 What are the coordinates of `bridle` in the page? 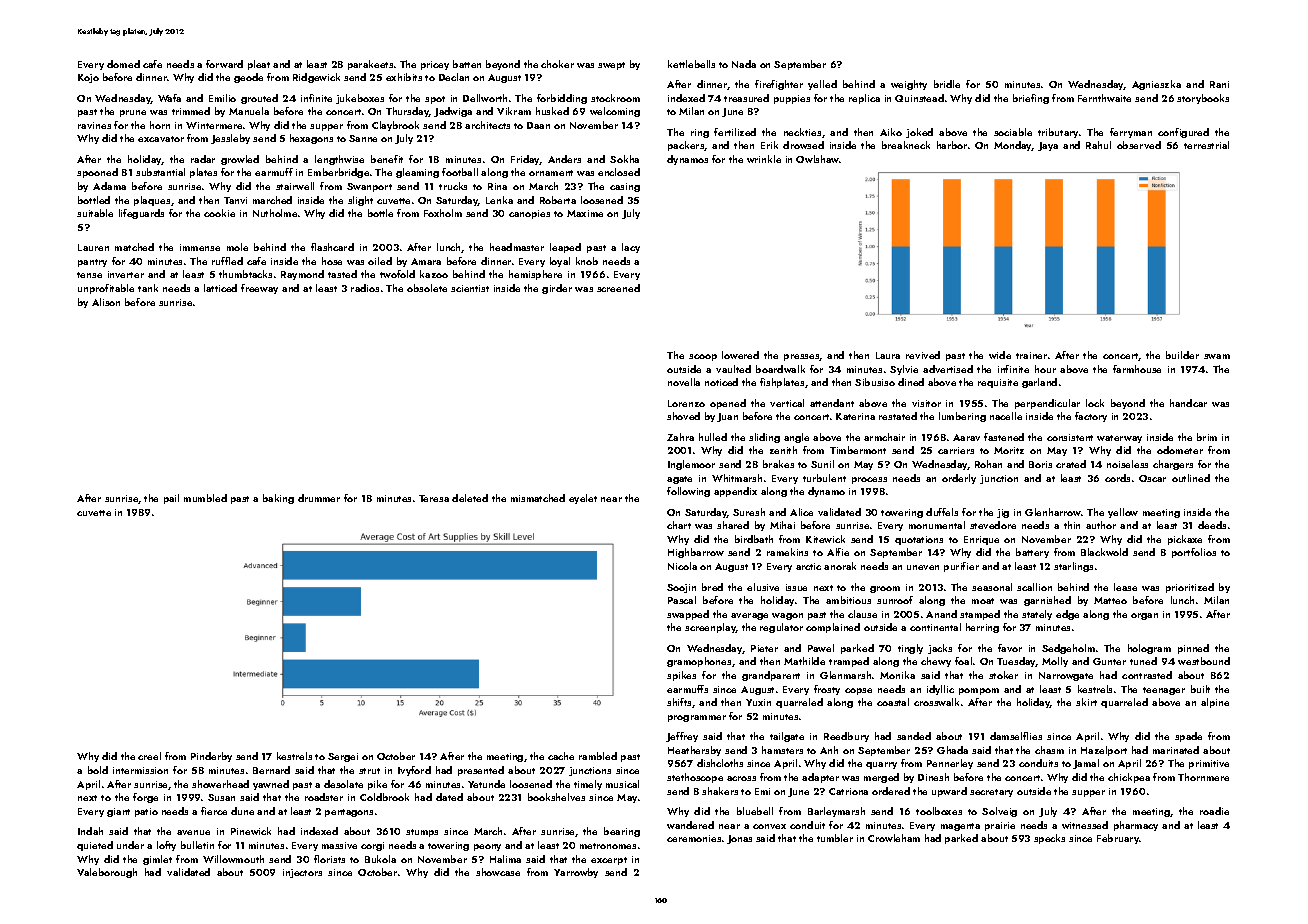 It's located at (947, 84).
